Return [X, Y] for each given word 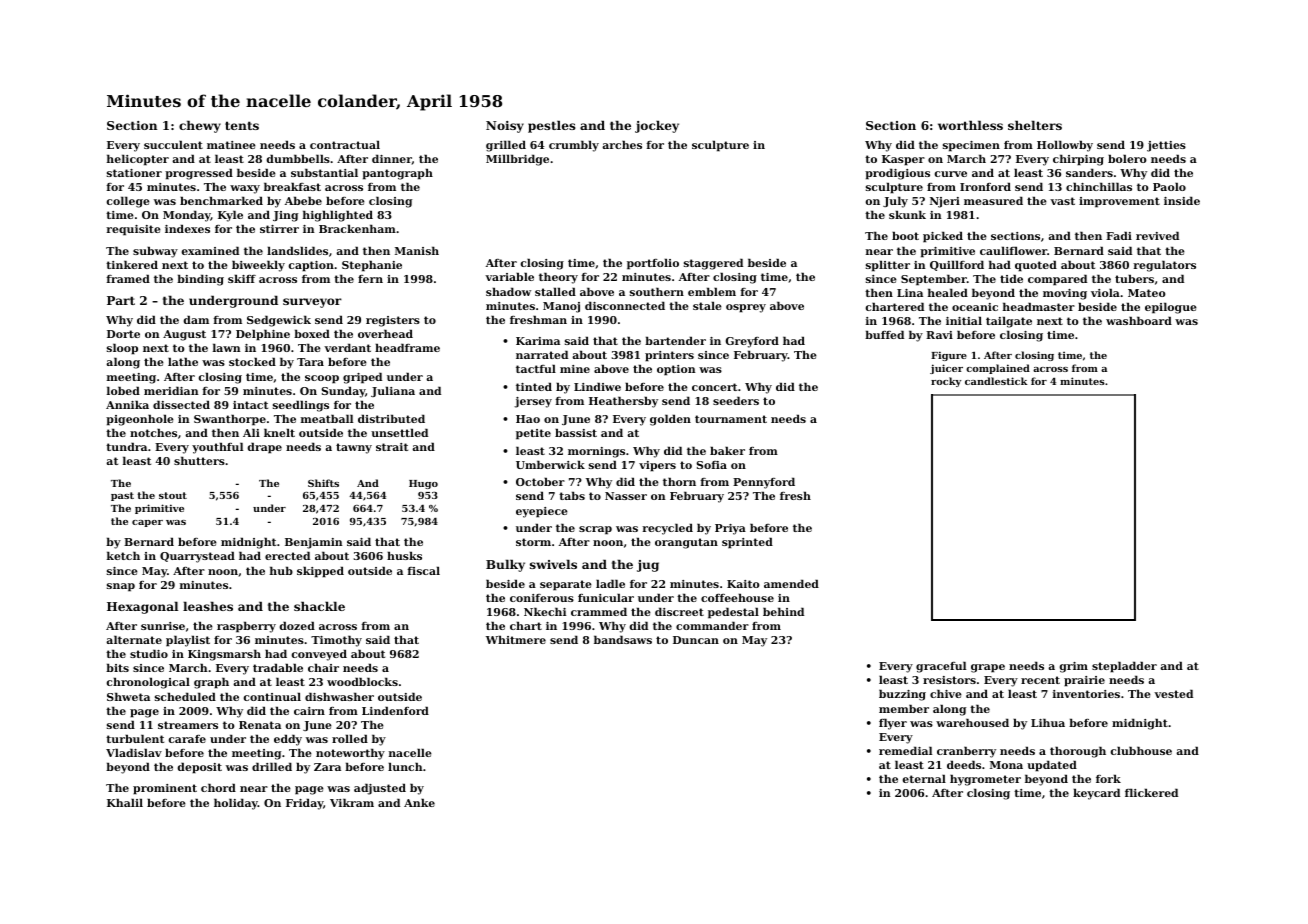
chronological [148, 683]
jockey [657, 126]
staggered [713, 264]
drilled [272, 766]
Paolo [1169, 186]
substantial [324, 172]
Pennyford [764, 483]
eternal [924, 778]
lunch [405, 766]
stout [173, 495]
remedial [905, 750]
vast [1062, 201]
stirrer [279, 229]
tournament [731, 419]
